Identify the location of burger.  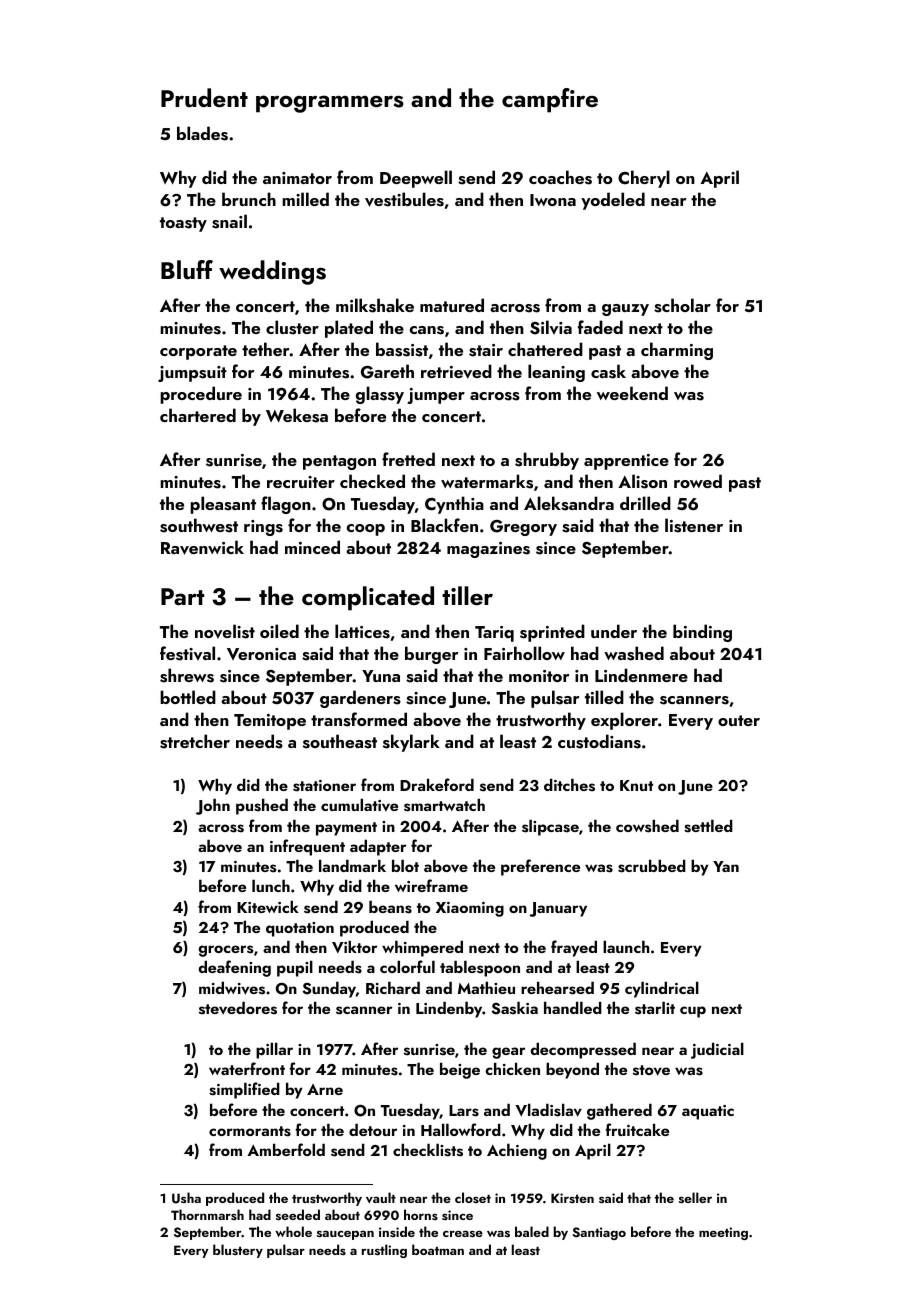
(431, 655).
